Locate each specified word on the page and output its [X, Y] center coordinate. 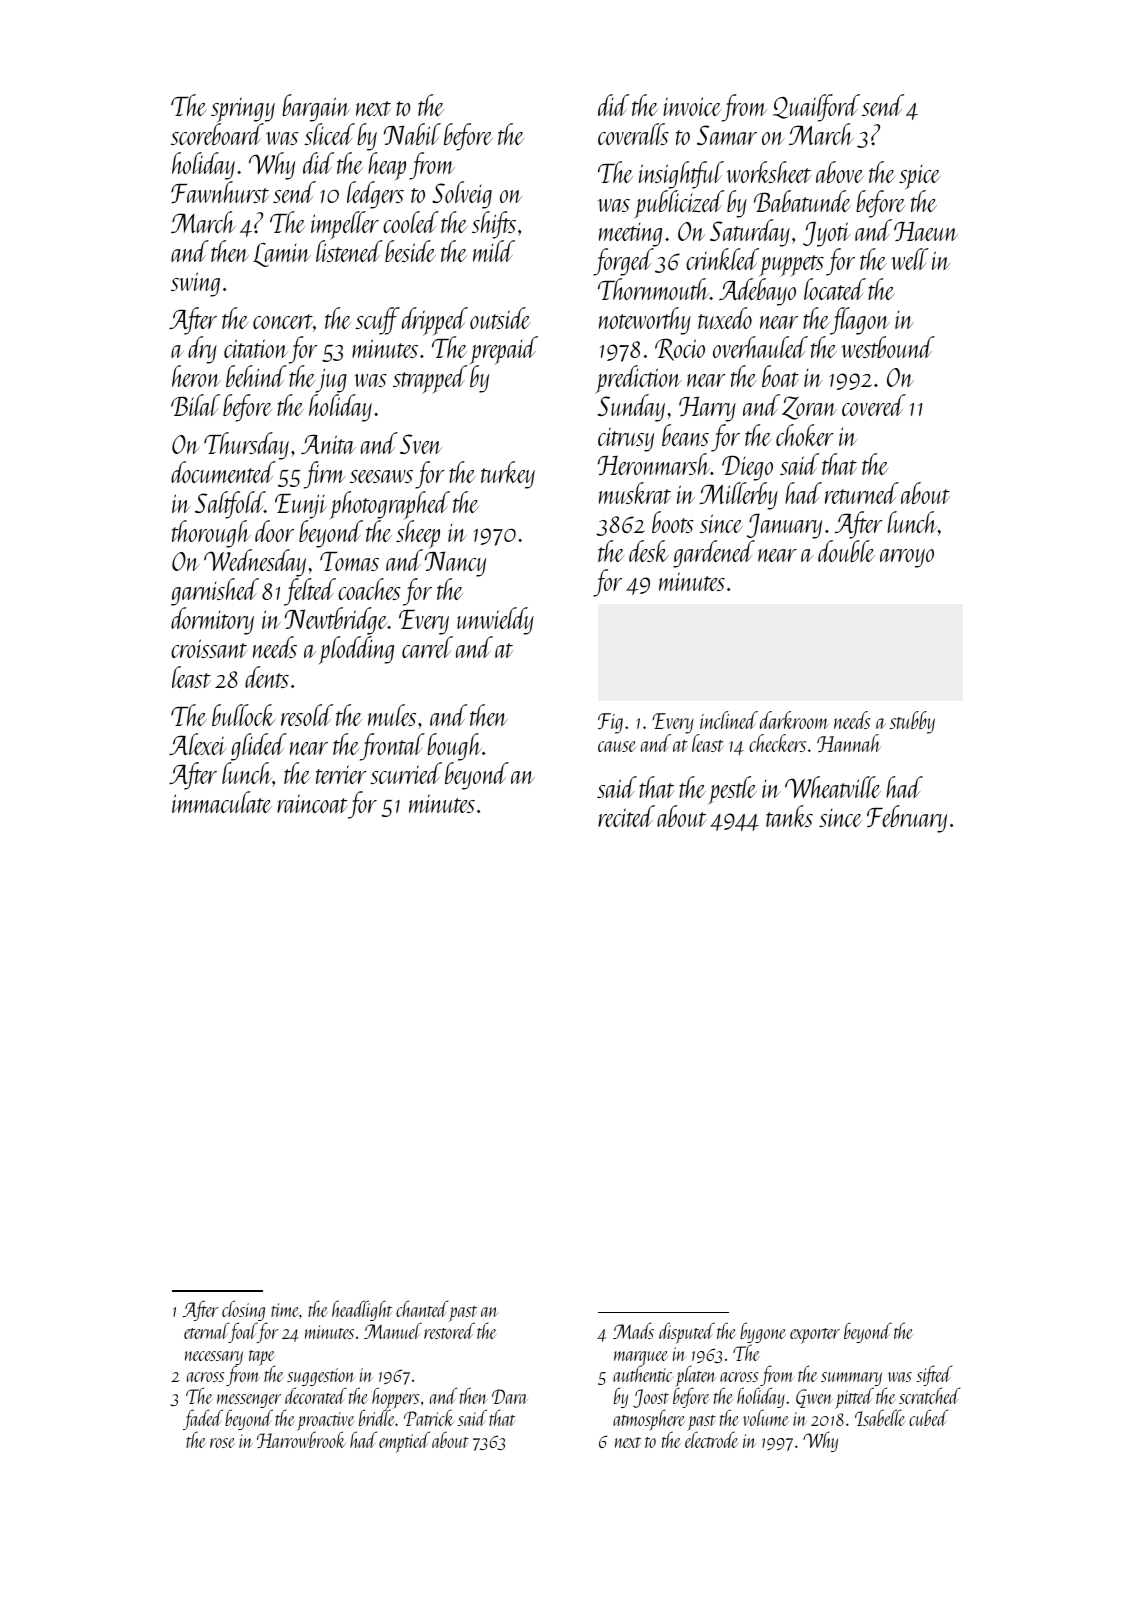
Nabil [412, 134]
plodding [356, 650]
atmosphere [648, 1421]
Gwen [814, 1398]
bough [454, 747]
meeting [630, 235]
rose [222, 1443]
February [907, 819]
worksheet [768, 172]
